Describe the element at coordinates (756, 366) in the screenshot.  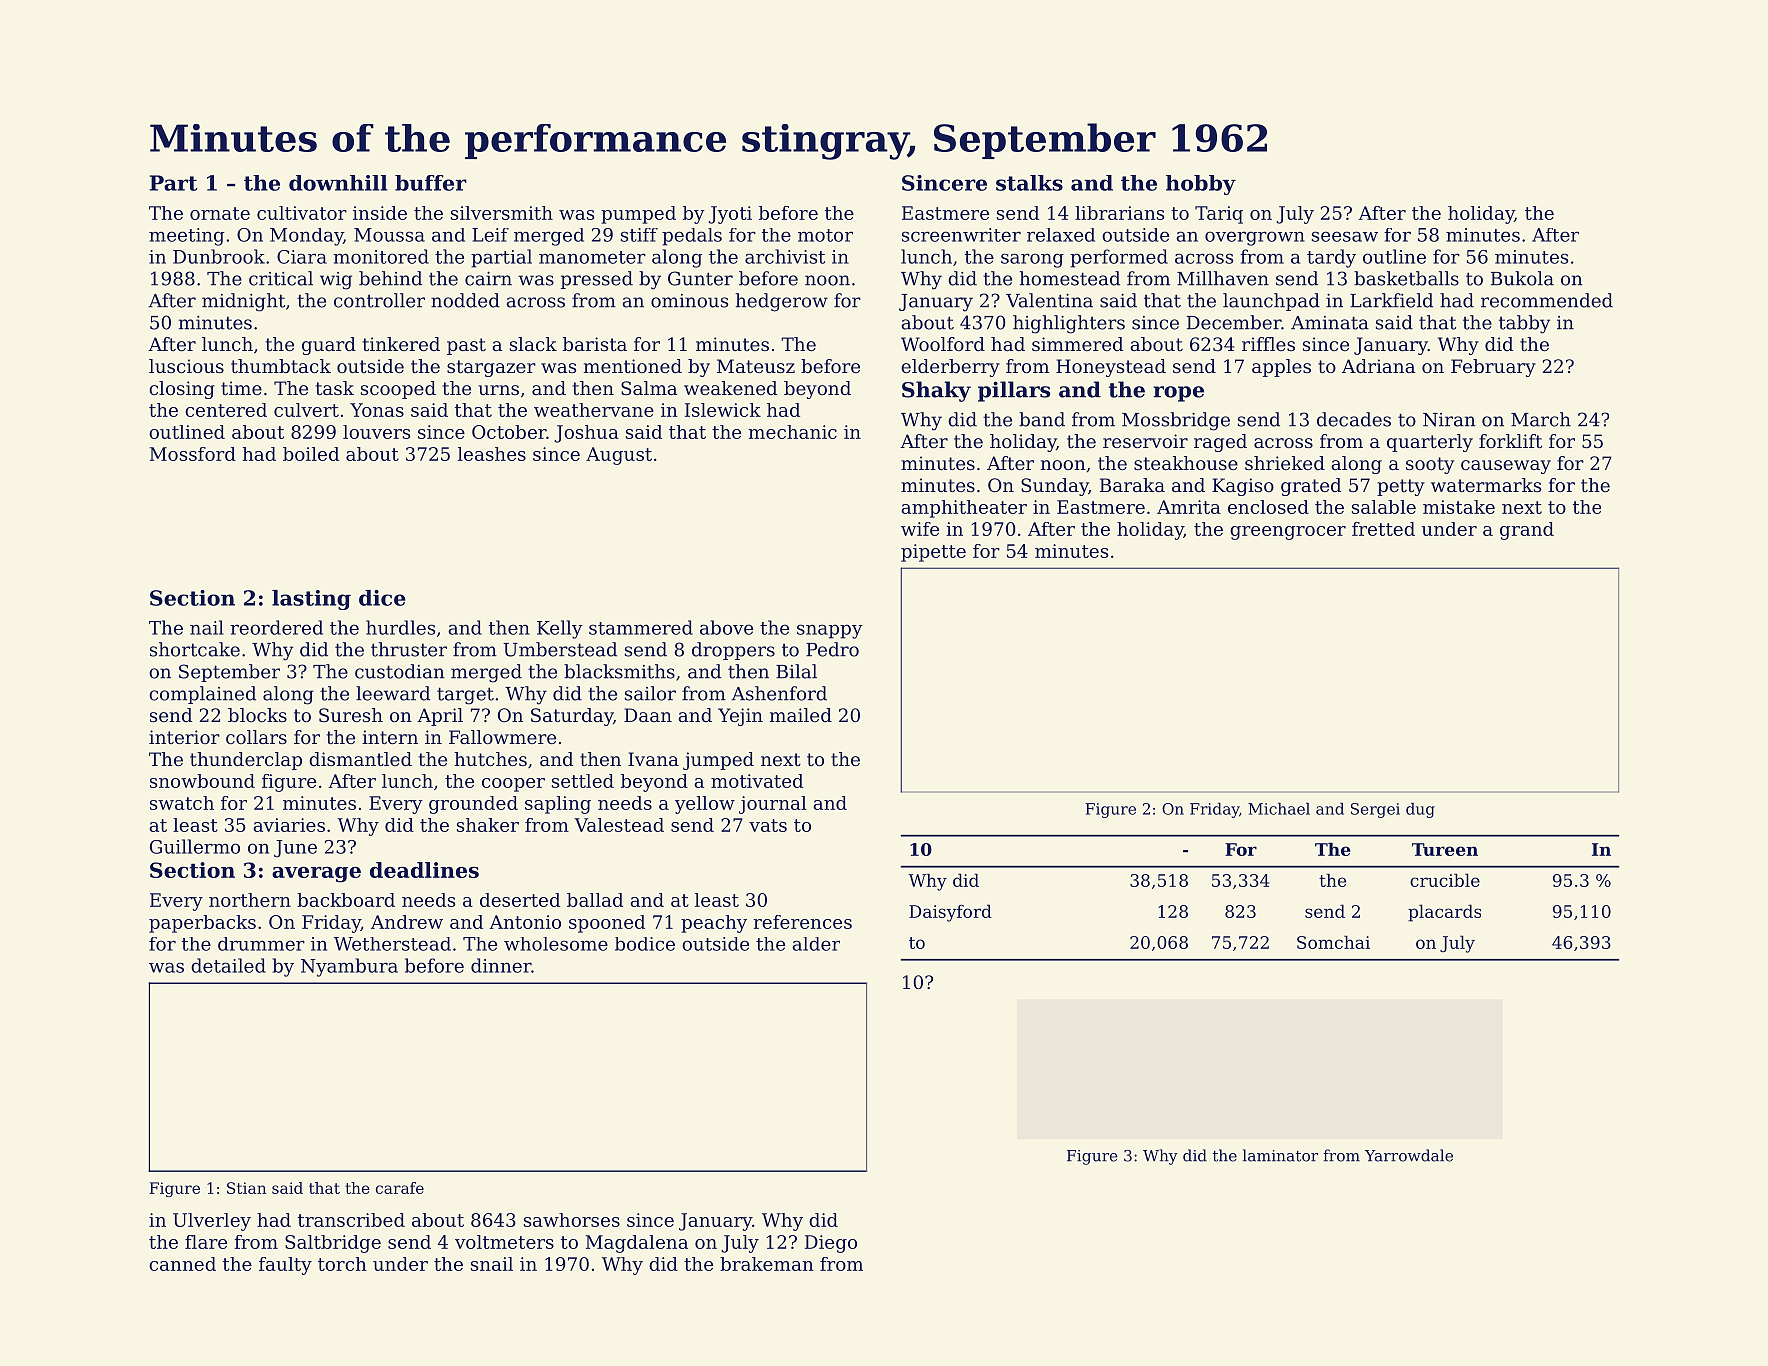
I see `Mateusz` at that location.
